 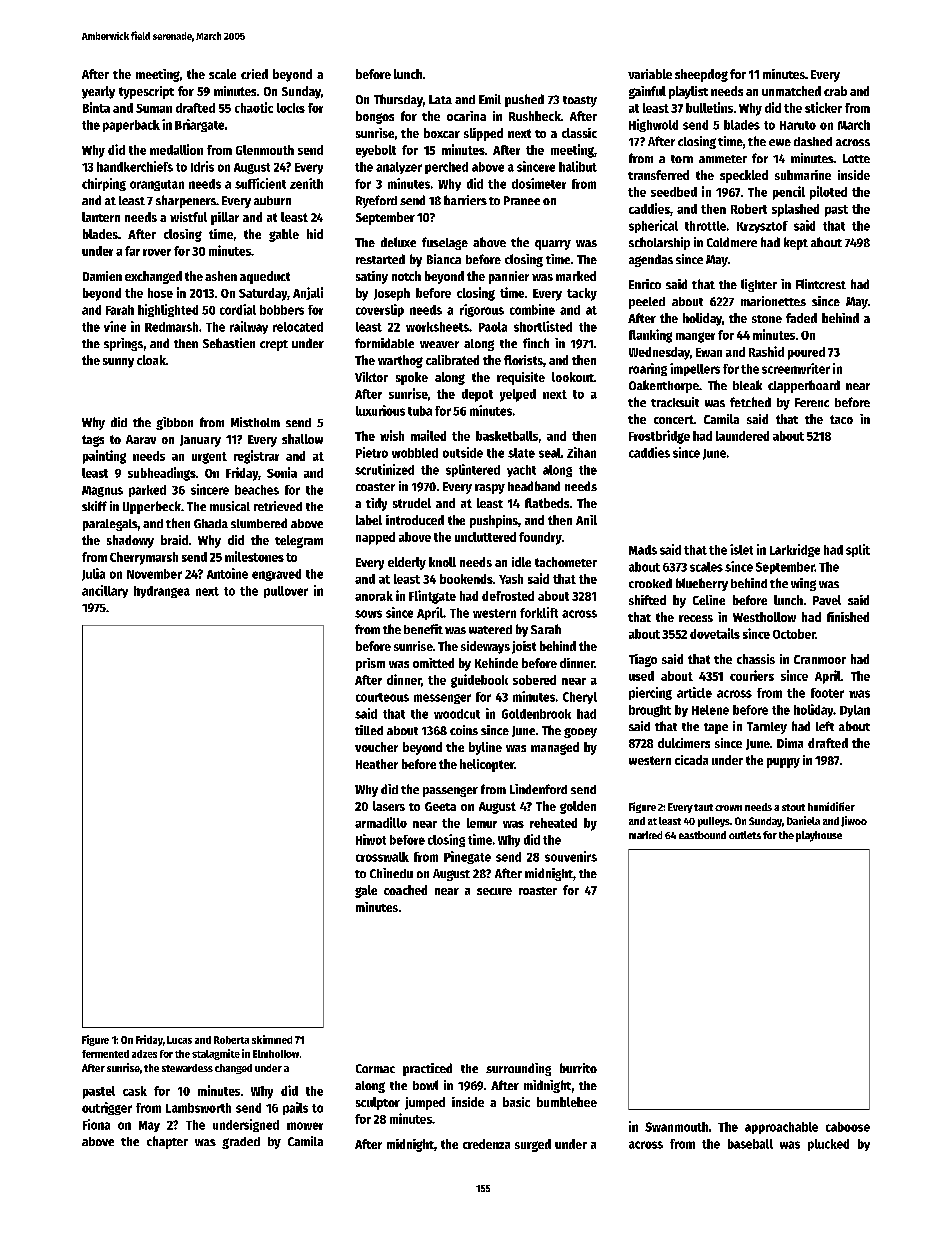 What do you see at coordinates (167, 1142) in the image?
I see `chapter` at bounding box center [167, 1142].
